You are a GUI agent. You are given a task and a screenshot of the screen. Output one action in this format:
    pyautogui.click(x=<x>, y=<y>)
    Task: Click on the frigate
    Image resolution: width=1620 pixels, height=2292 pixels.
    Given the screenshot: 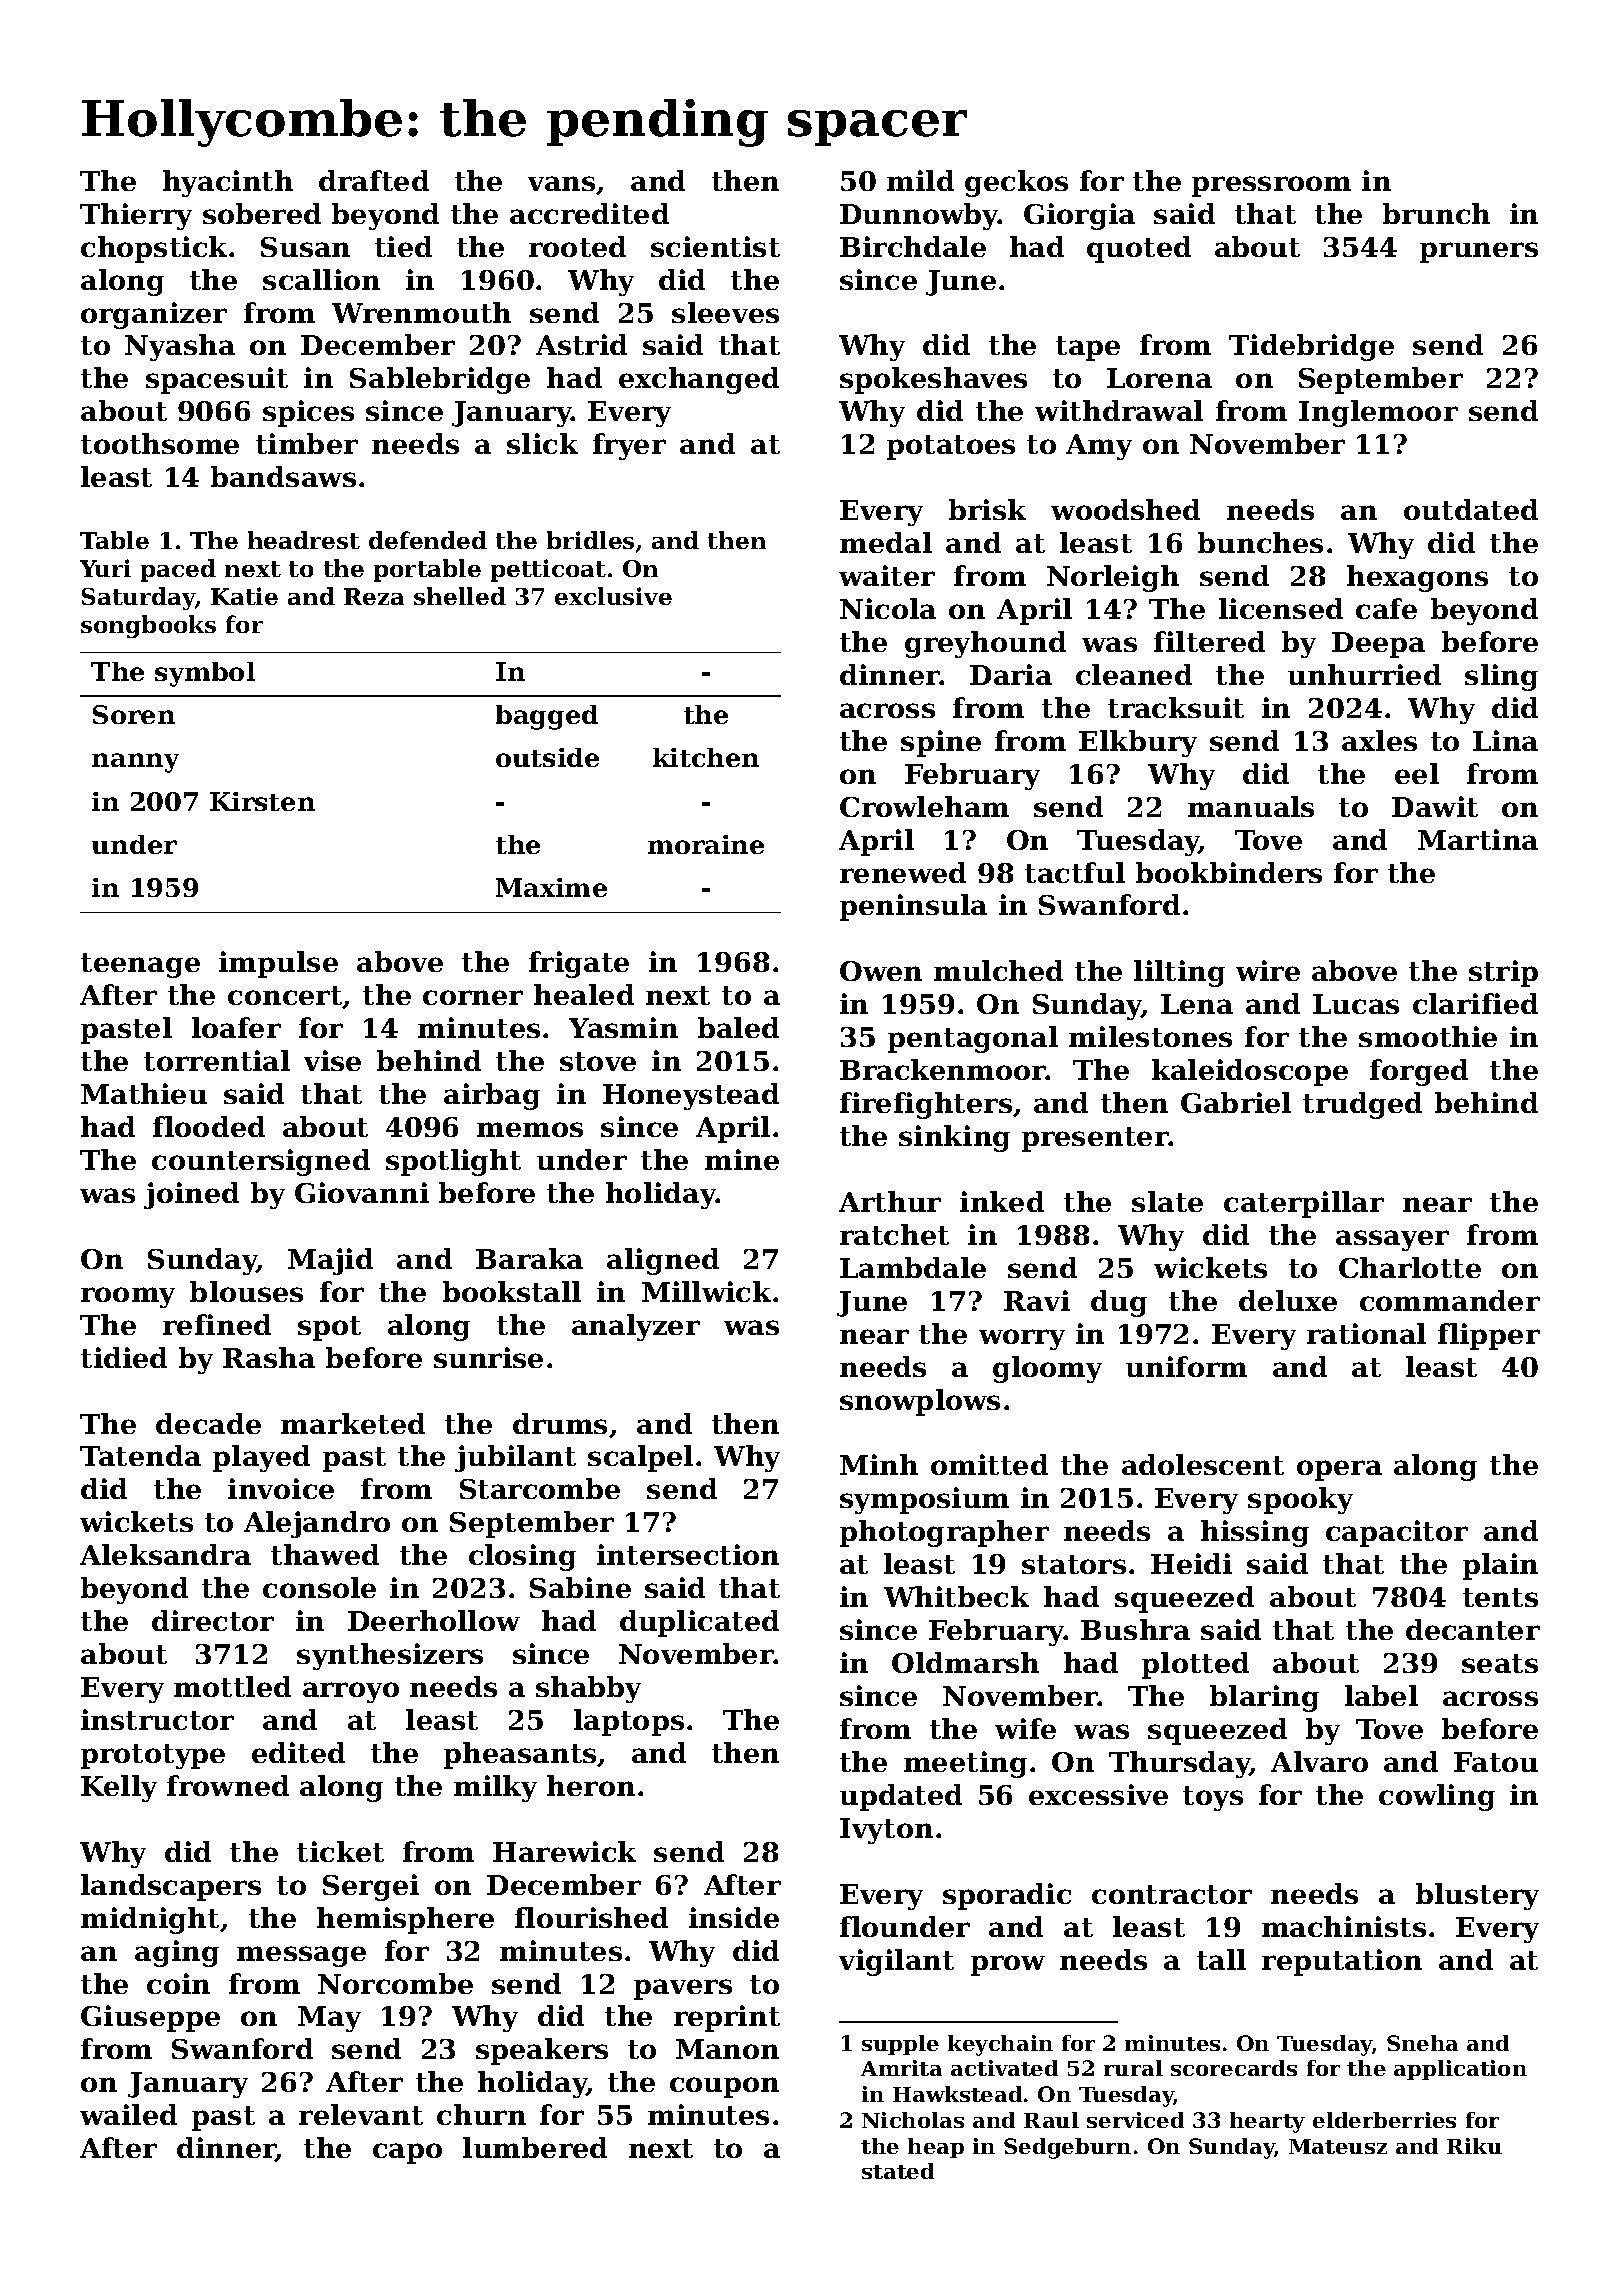 What is the action you would take?
    pyautogui.click(x=579, y=964)
